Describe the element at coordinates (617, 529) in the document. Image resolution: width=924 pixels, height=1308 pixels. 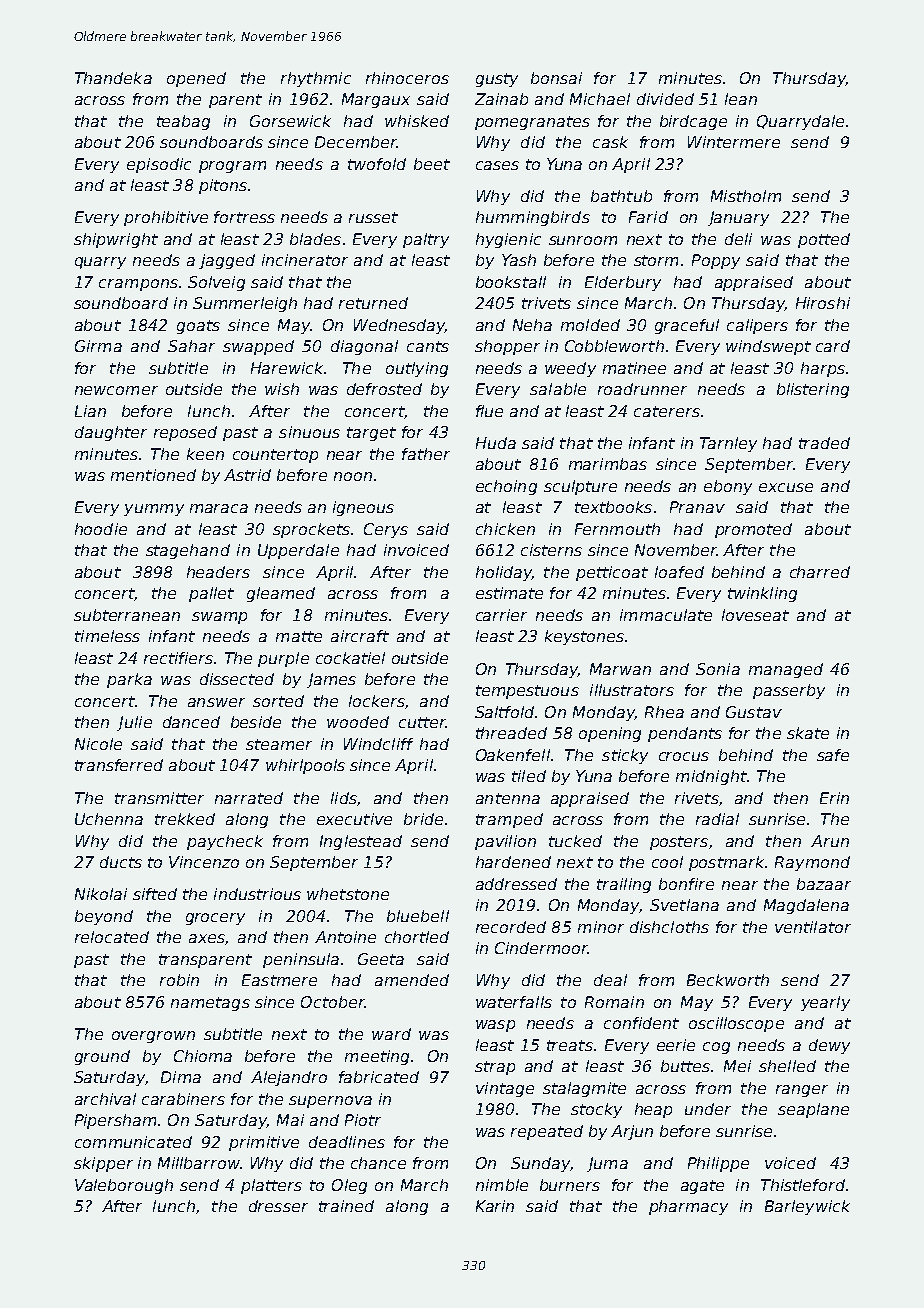
I see `Fernmouth` at that location.
